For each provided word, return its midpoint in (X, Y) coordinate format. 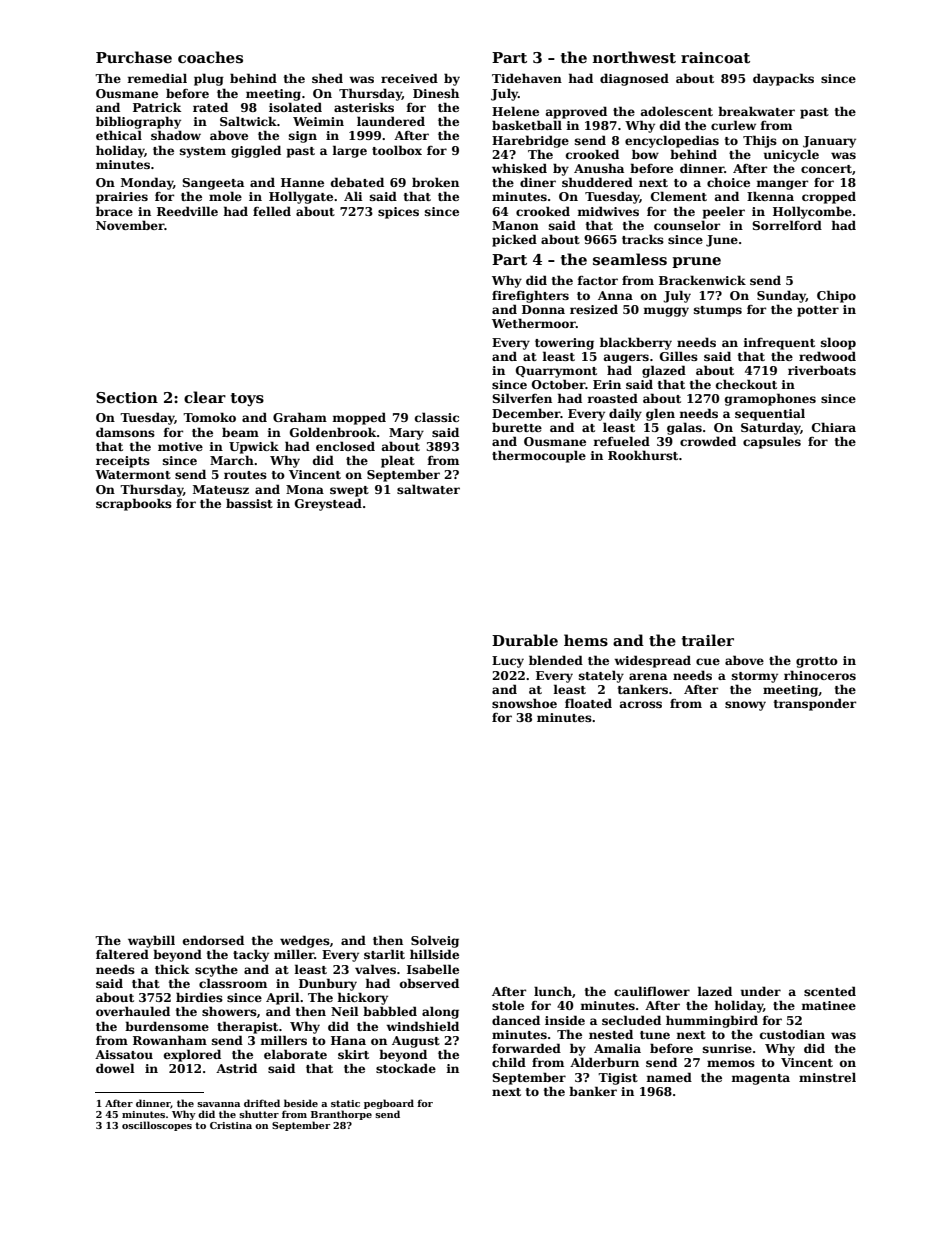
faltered (122, 954)
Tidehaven (527, 78)
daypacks (783, 79)
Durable (525, 640)
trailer (708, 640)
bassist (249, 503)
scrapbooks (134, 504)
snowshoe (524, 703)
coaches (210, 57)
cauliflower (652, 991)
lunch (553, 991)
